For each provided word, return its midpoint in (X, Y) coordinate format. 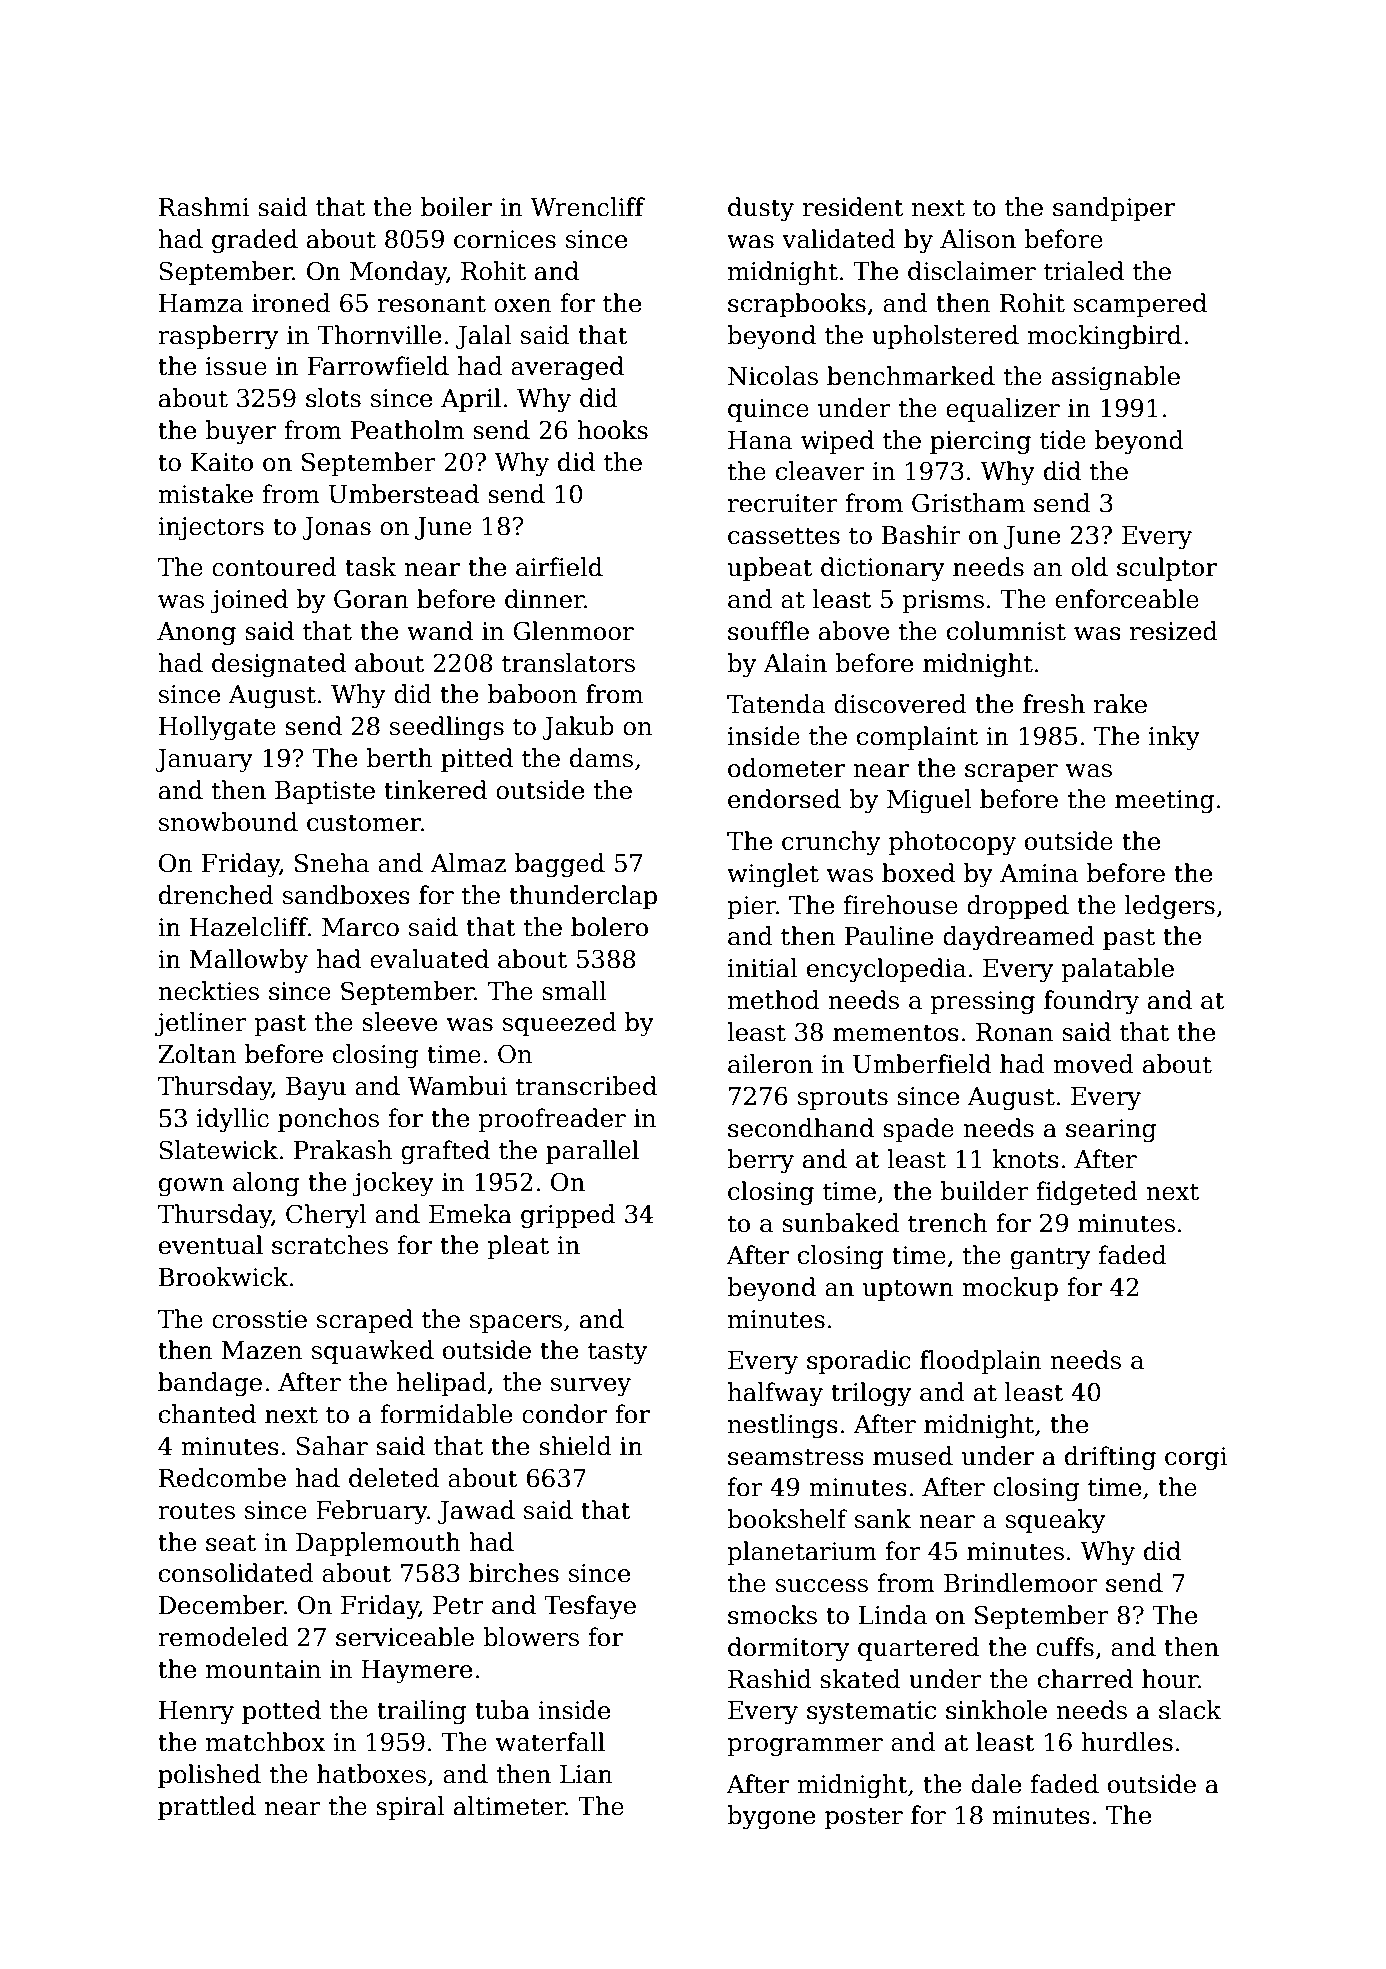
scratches (330, 1245)
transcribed (586, 1086)
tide (1063, 440)
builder (984, 1191)
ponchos (328, 1120)
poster (864, 1818)
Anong (196, 634)
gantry (1050, 1258)
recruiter (783, 503)
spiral (410, 1808)
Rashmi (204, 207)
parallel (592, 1152)
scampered (1140, 305)
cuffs (1065, 1647)
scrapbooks (797, 305)
